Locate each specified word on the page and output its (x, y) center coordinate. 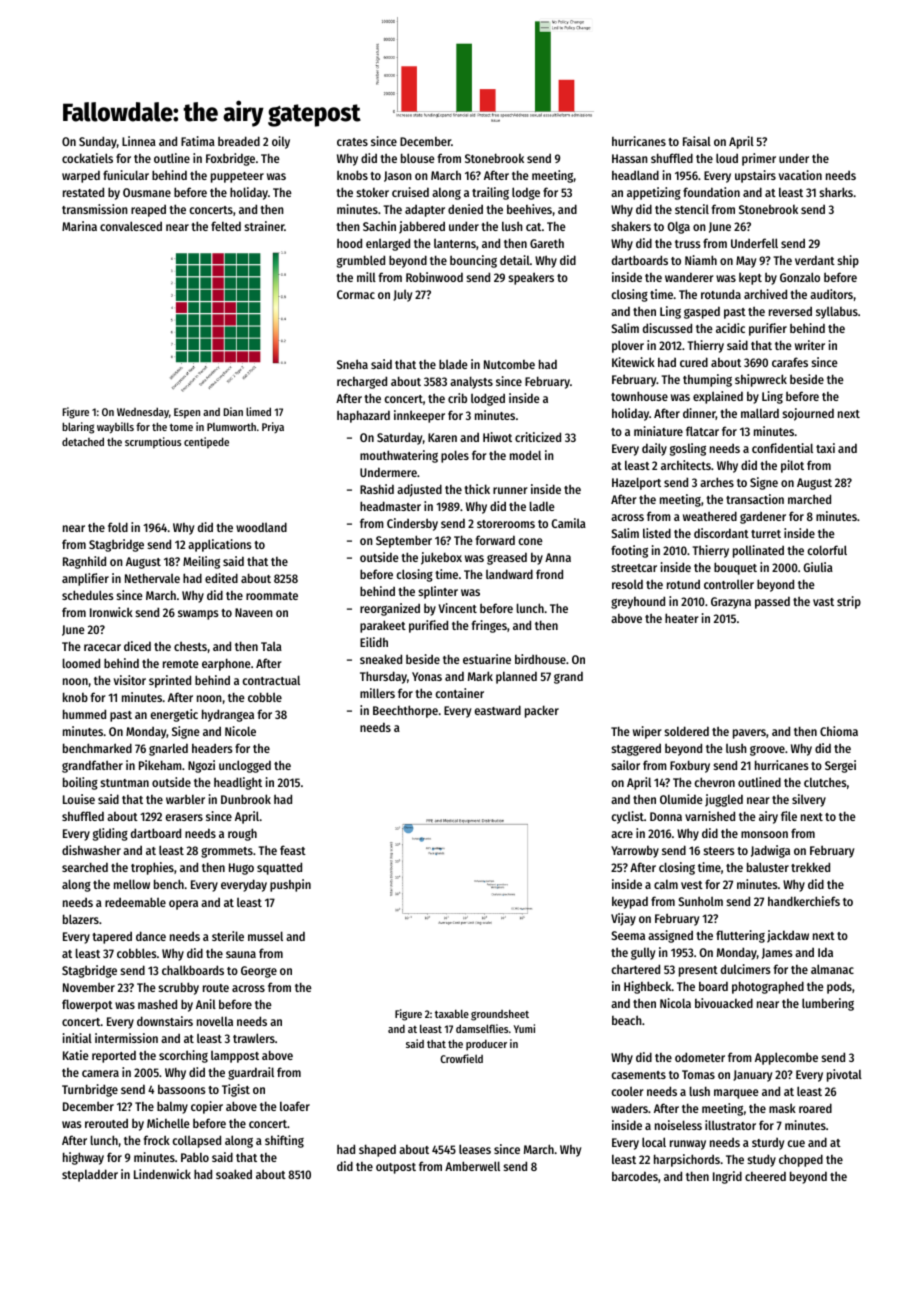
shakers (631, 226)
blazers (81, 919)
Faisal (697, 141)
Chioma (839, 731)
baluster (768, 867)
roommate (272, 596)
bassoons (182, 1089)
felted (226, 226)
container (459, 693)
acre (622, 834)
